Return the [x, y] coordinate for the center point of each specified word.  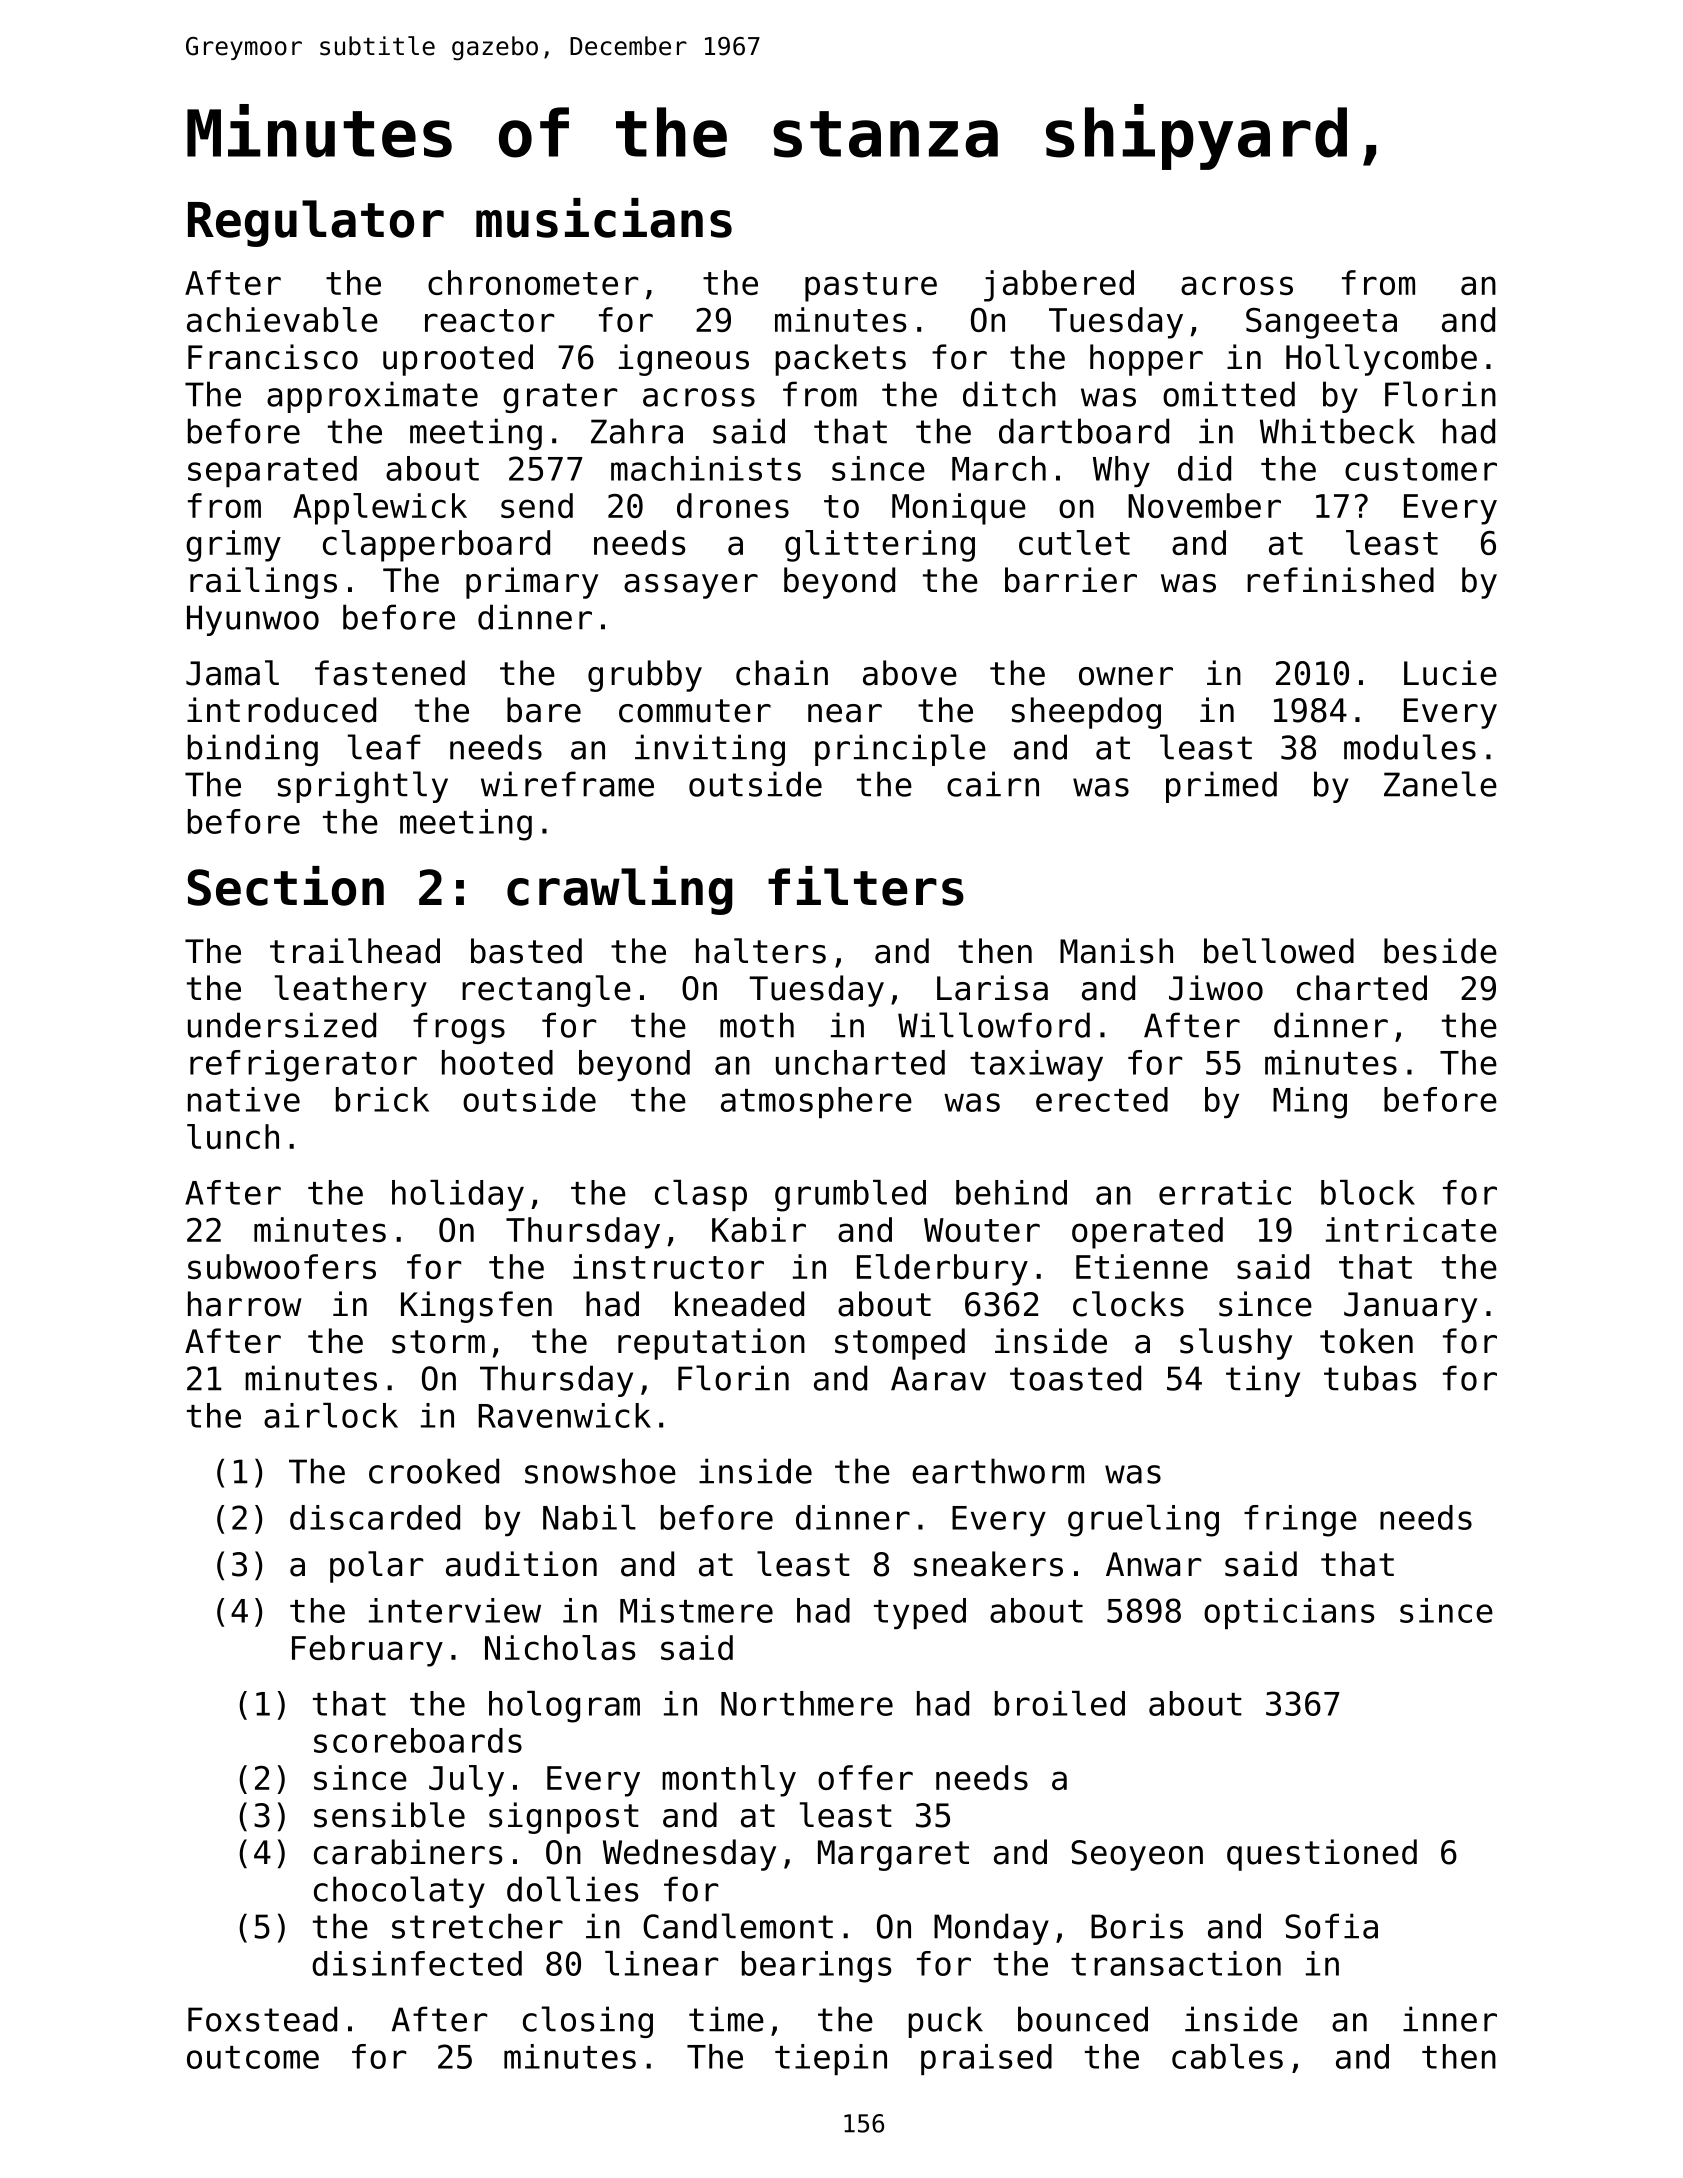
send [537, 505]
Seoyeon [1137, 1855]
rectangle [546, 991]
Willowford [994, 1025]
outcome [253, 2057]
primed [1221, 787]
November [1204, 505]
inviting [710, 750]
